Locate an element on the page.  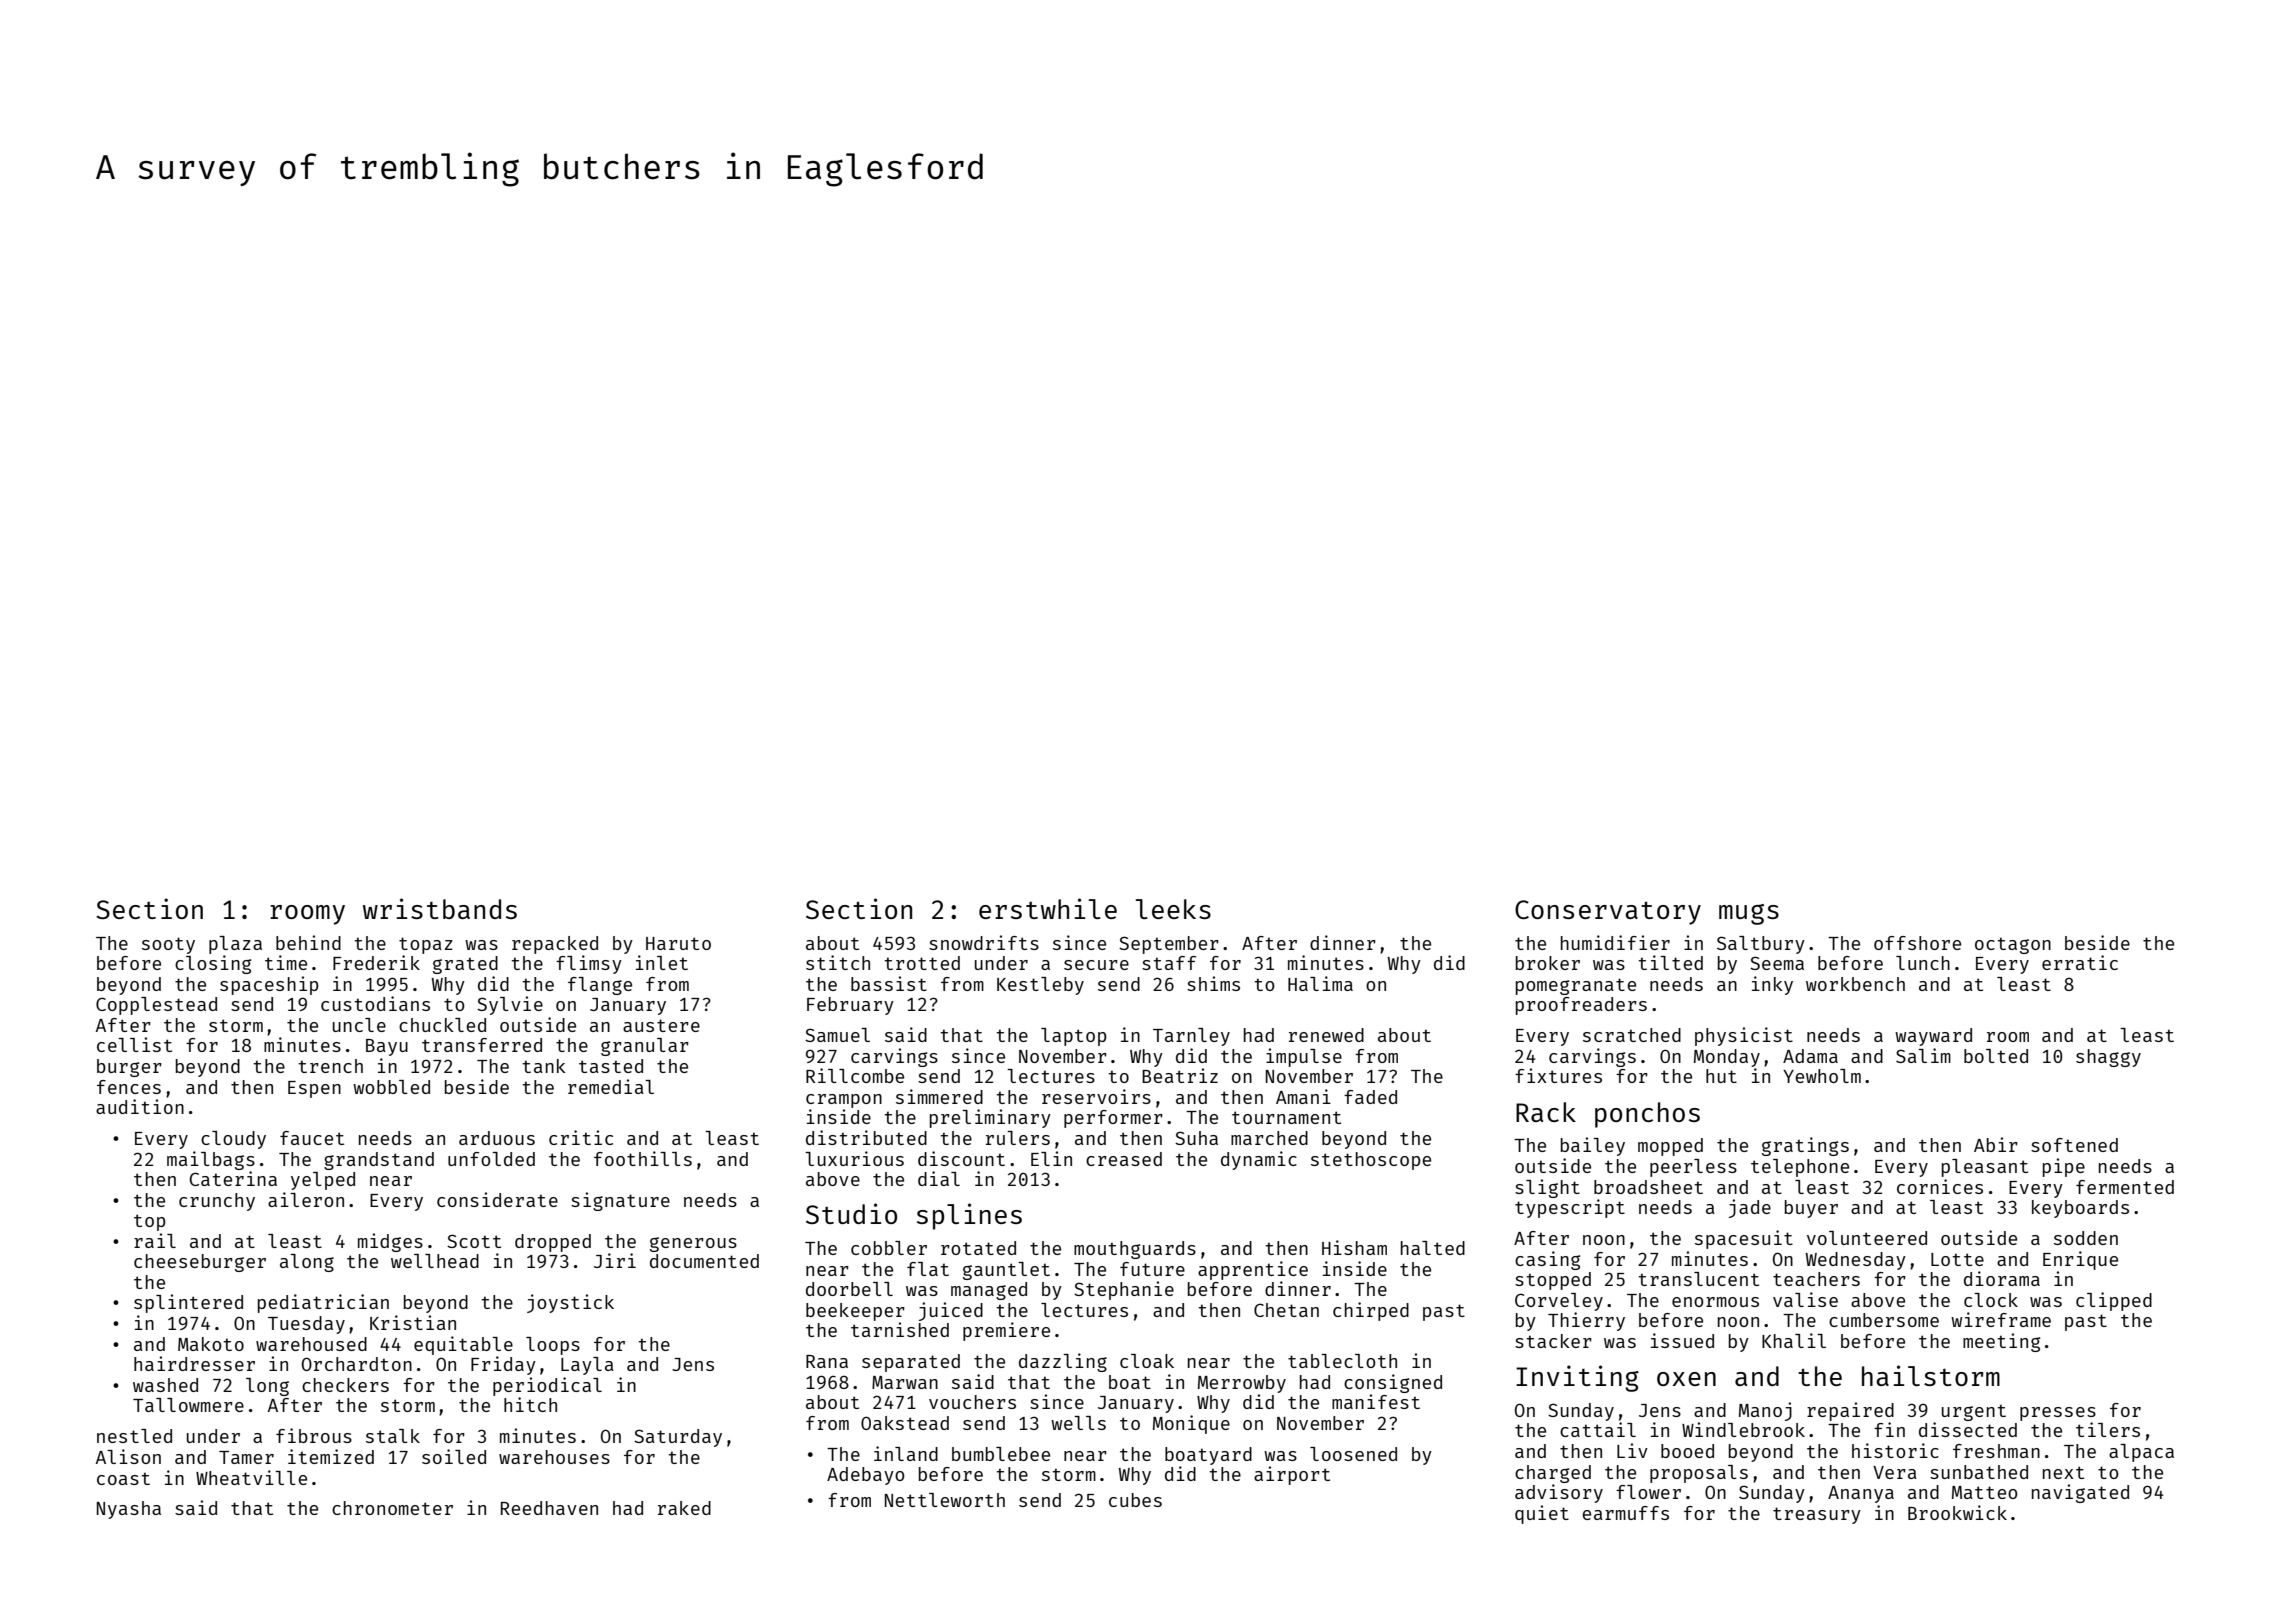
joystick is located at coordinates (570, 1303).
